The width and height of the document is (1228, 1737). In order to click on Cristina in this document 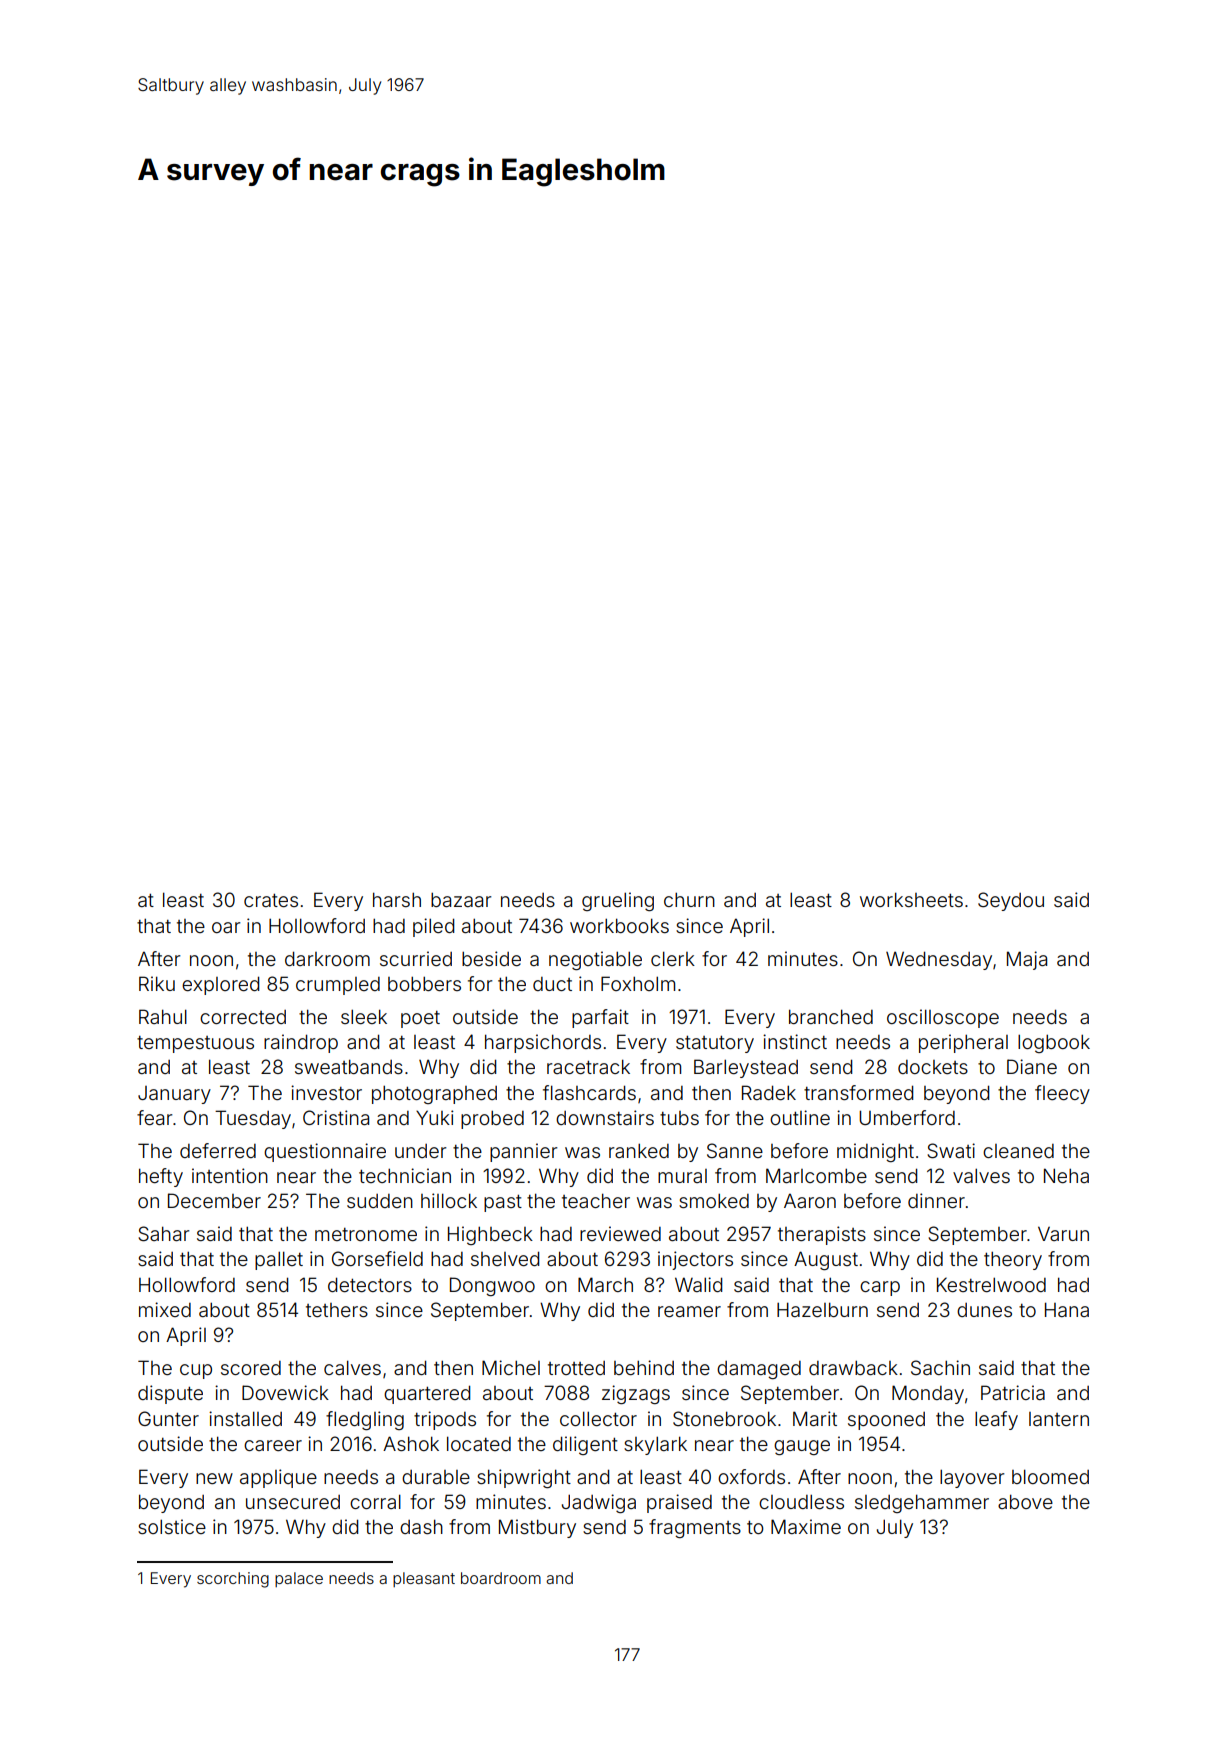, I will do `click(336, 1117)`.
